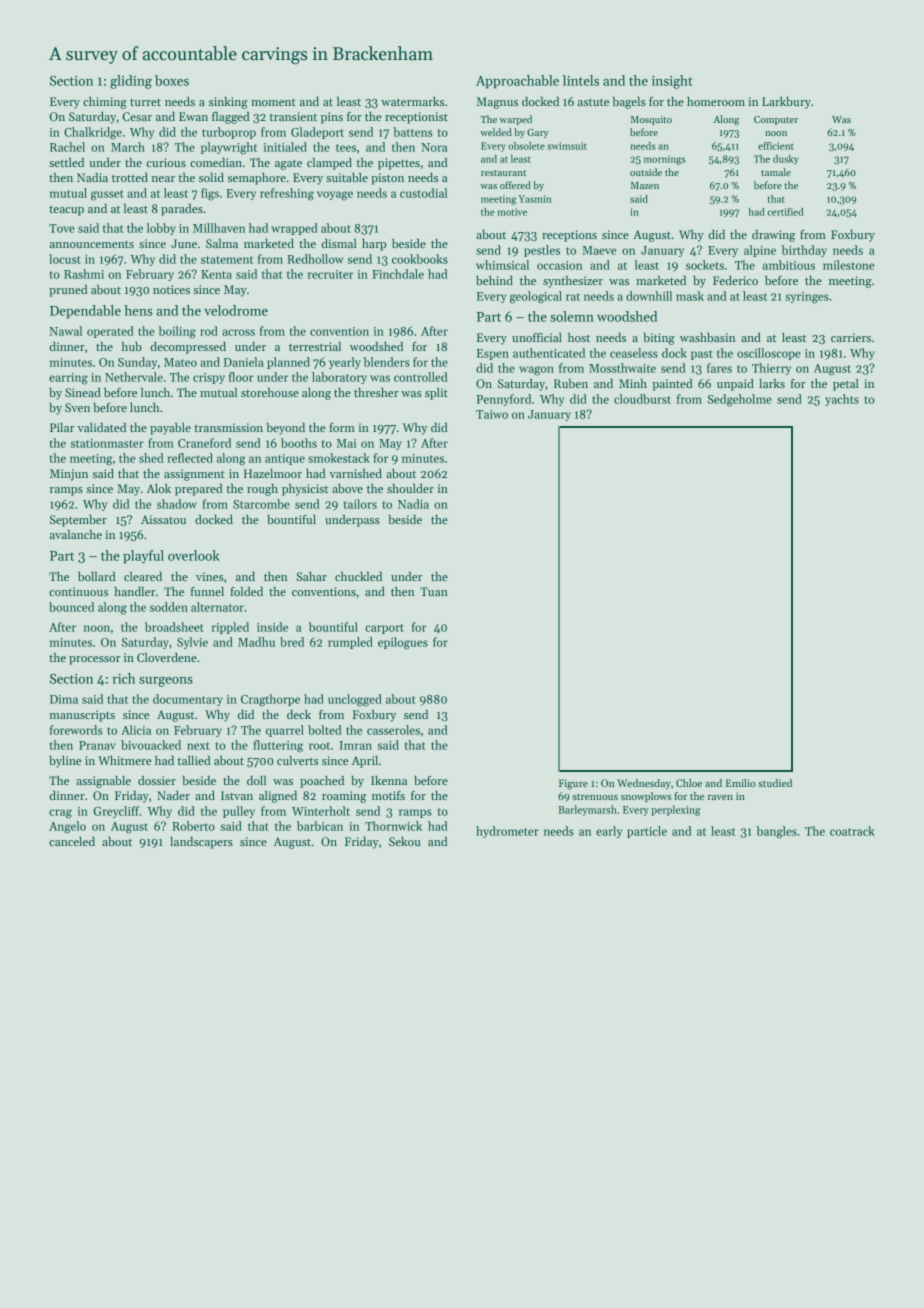  I want to click on Sedgeholme, so click(740, 400).
